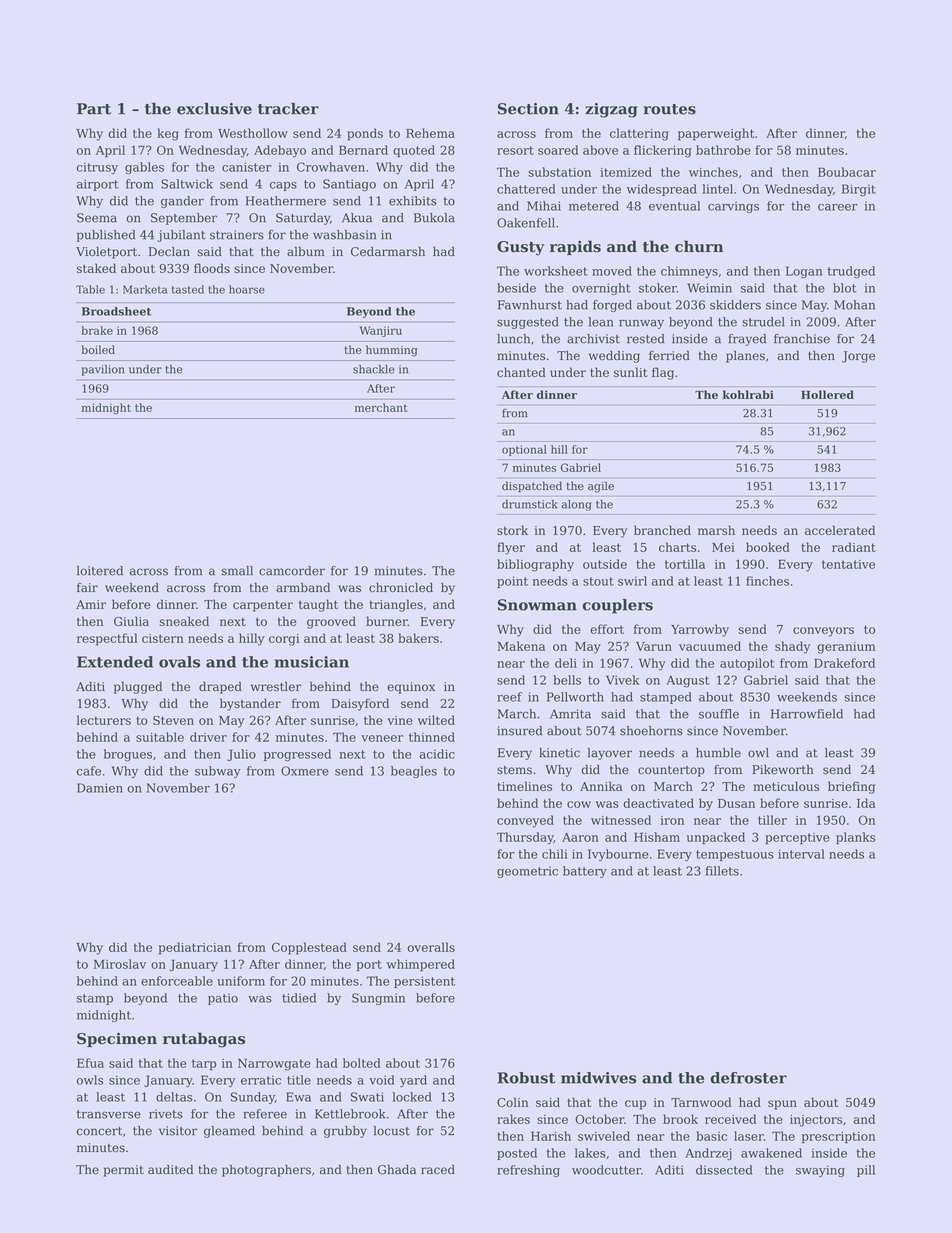  I want to click on lintel, so click(717, 189).
